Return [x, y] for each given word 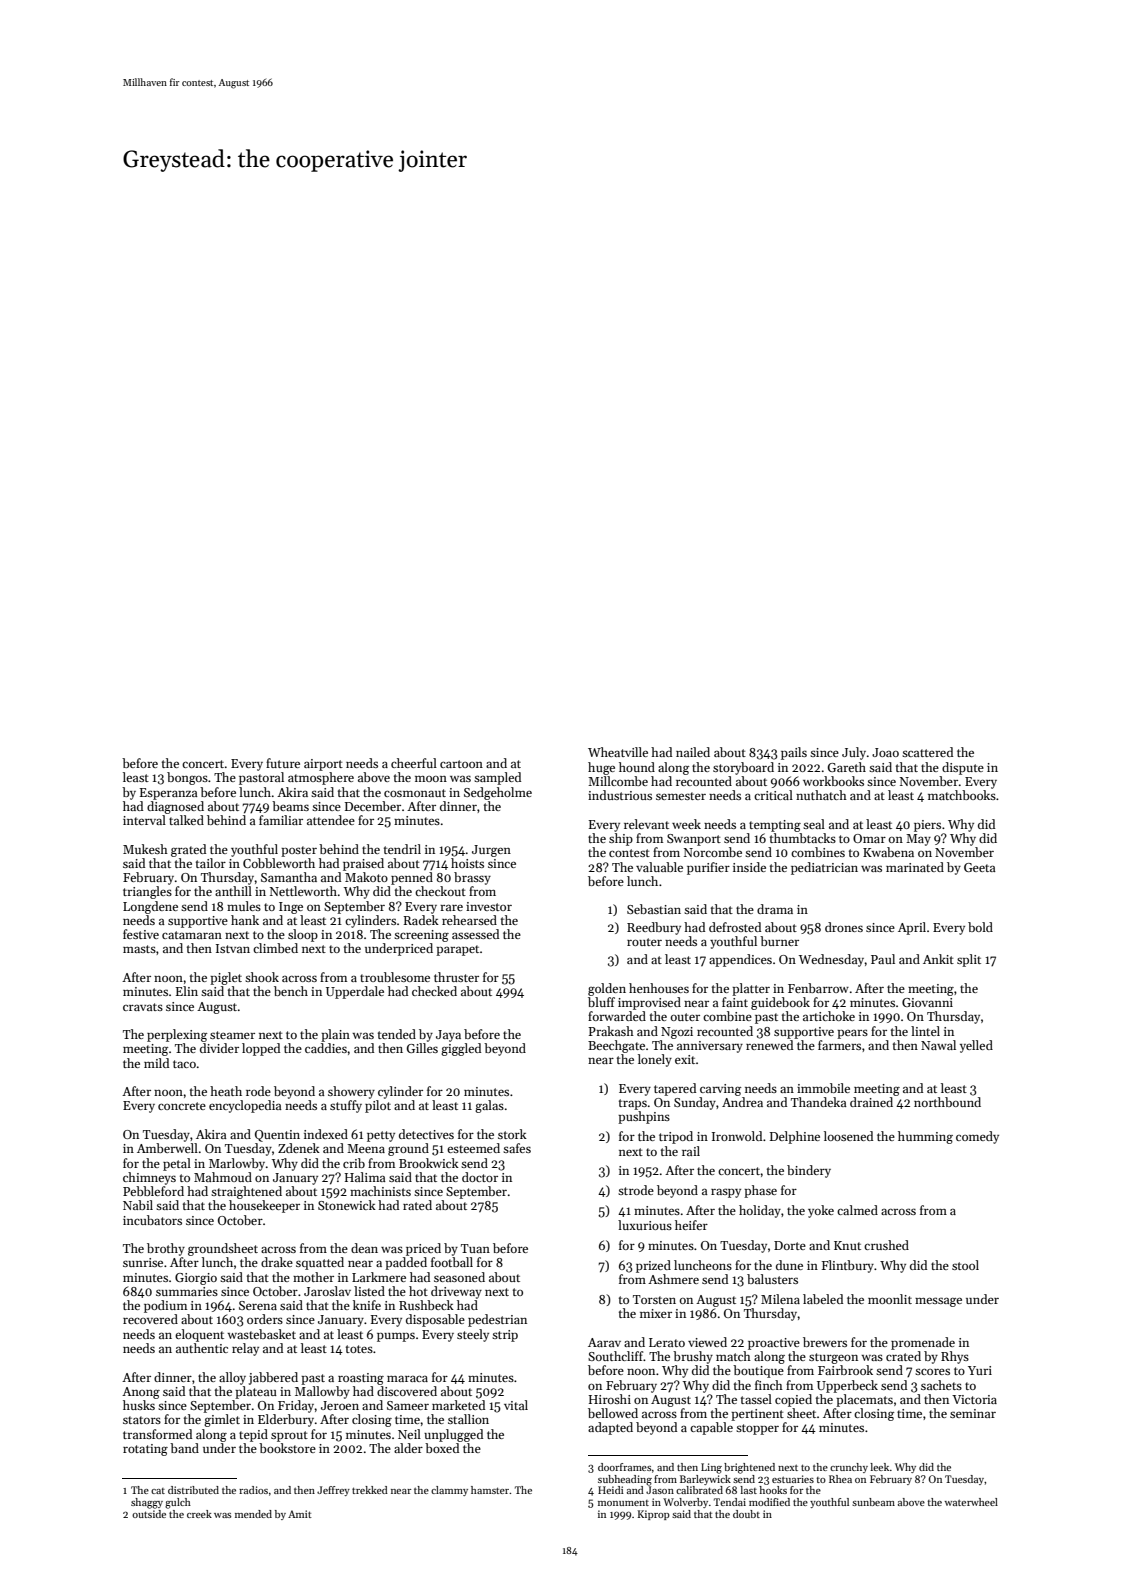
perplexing [177, 1035]
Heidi [611, 1490]
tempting [775, 826]
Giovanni [927, 1002]
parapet [457, 950]
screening [421, 936]
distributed [193, 1490]
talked [186, 820]
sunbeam [873, 1502]
